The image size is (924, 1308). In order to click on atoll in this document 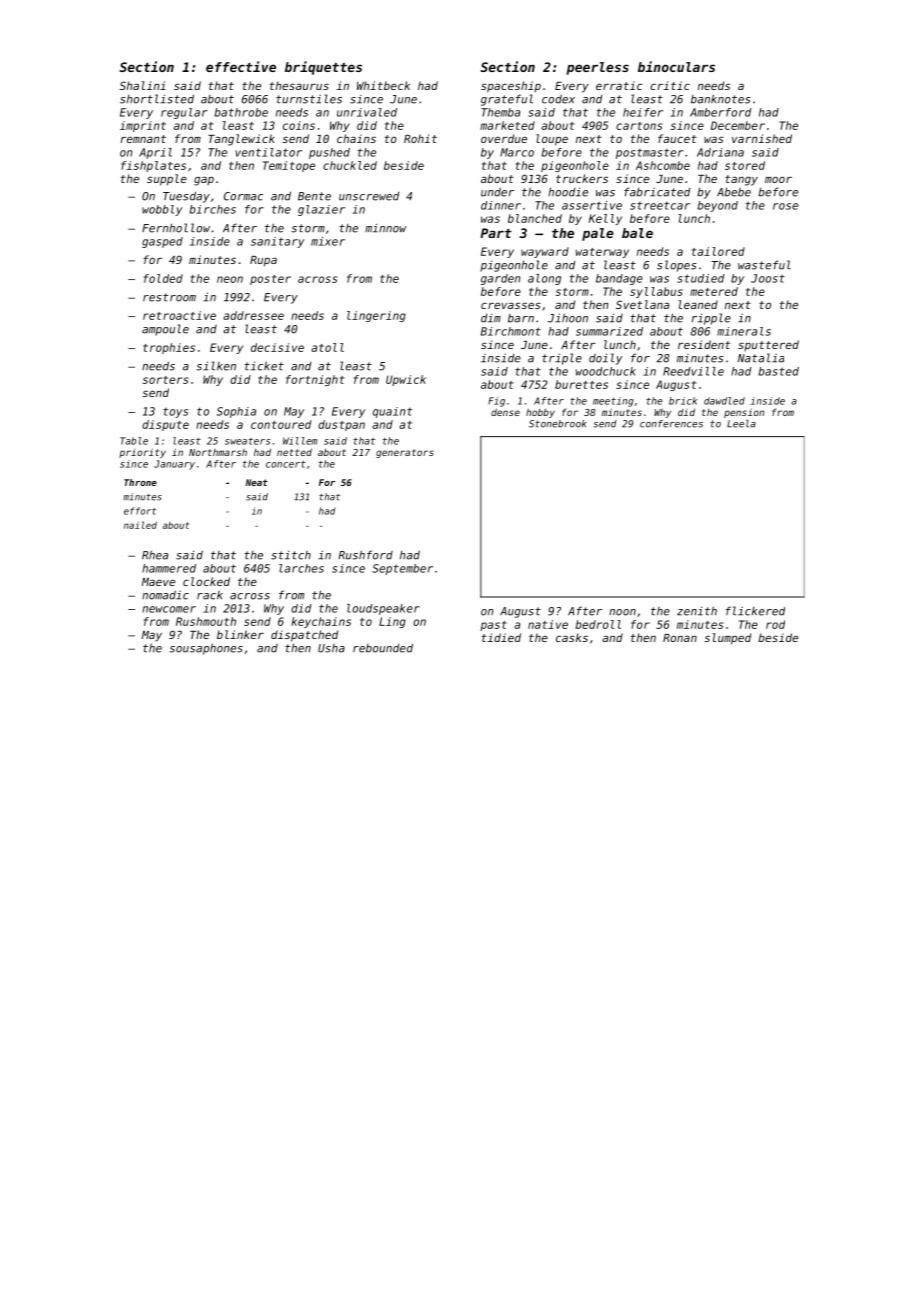, I will do `click(327, 347)`.
